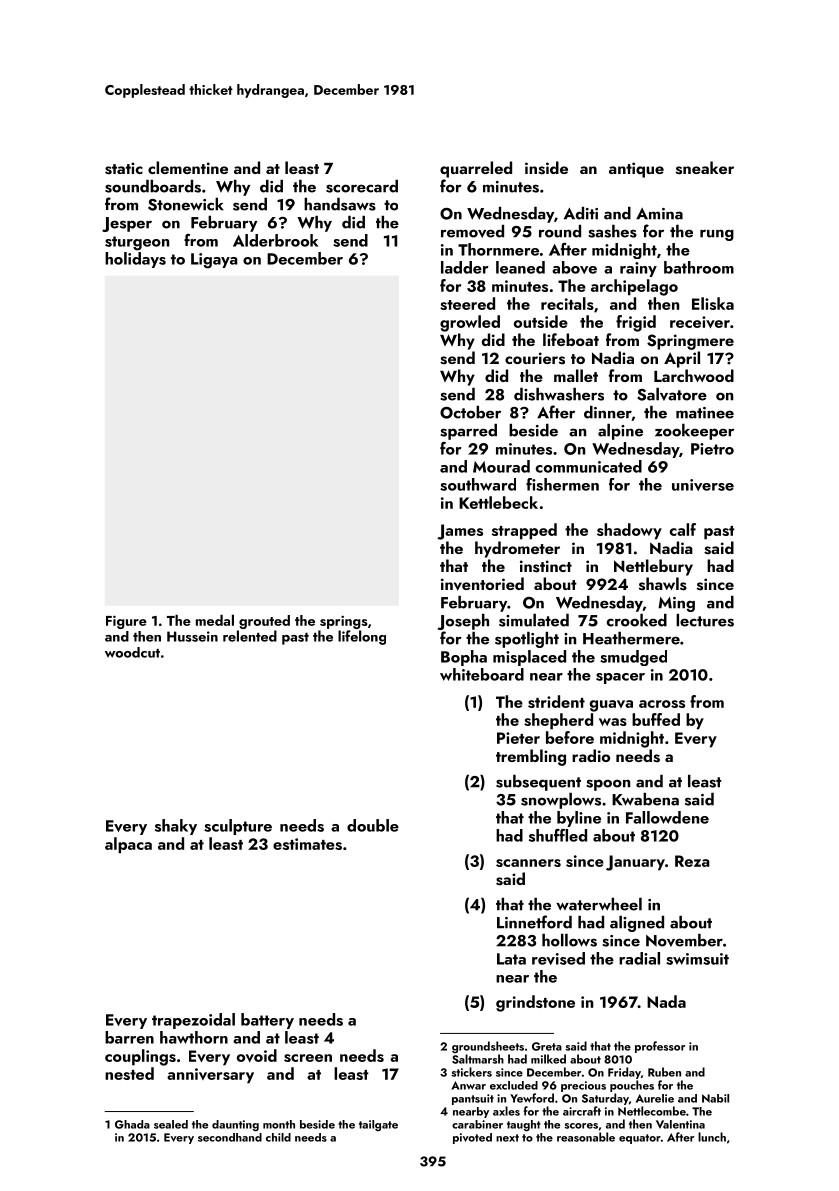  Describe the element at coordinates (215, 620) in the screenshot. I see `medal` at that location.
